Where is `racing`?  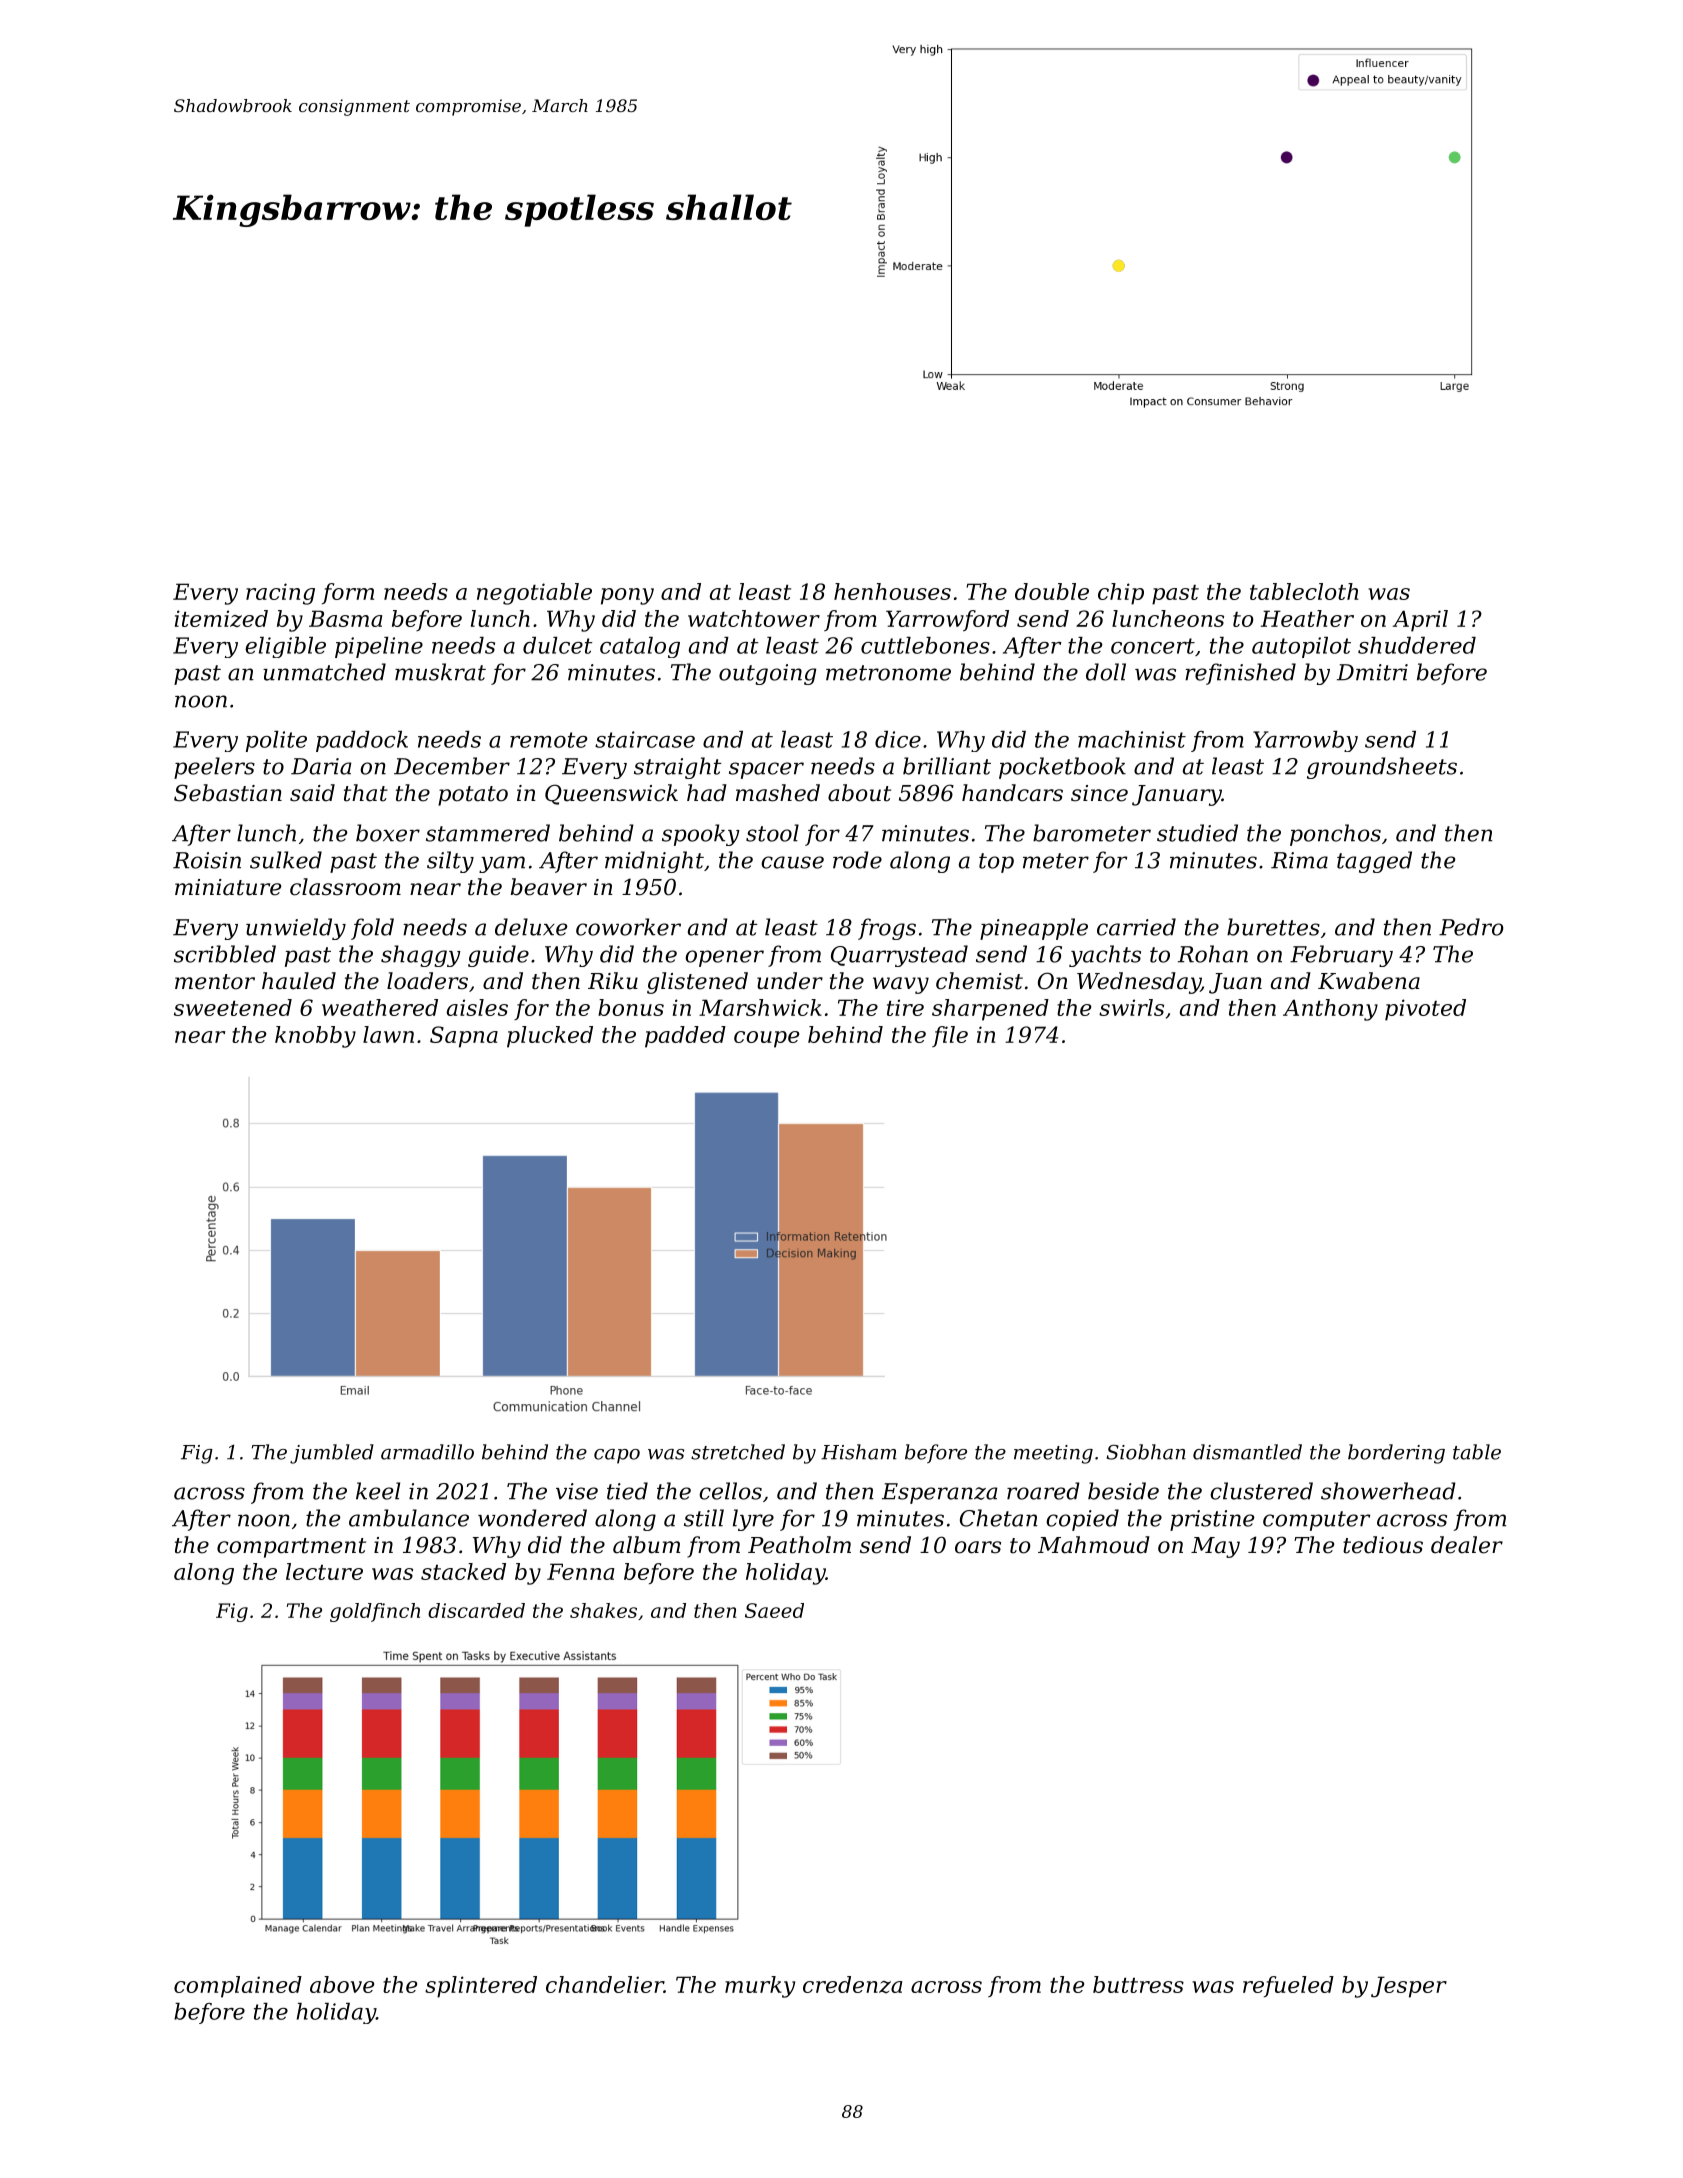 racing is located at coordinates (280, 594).
